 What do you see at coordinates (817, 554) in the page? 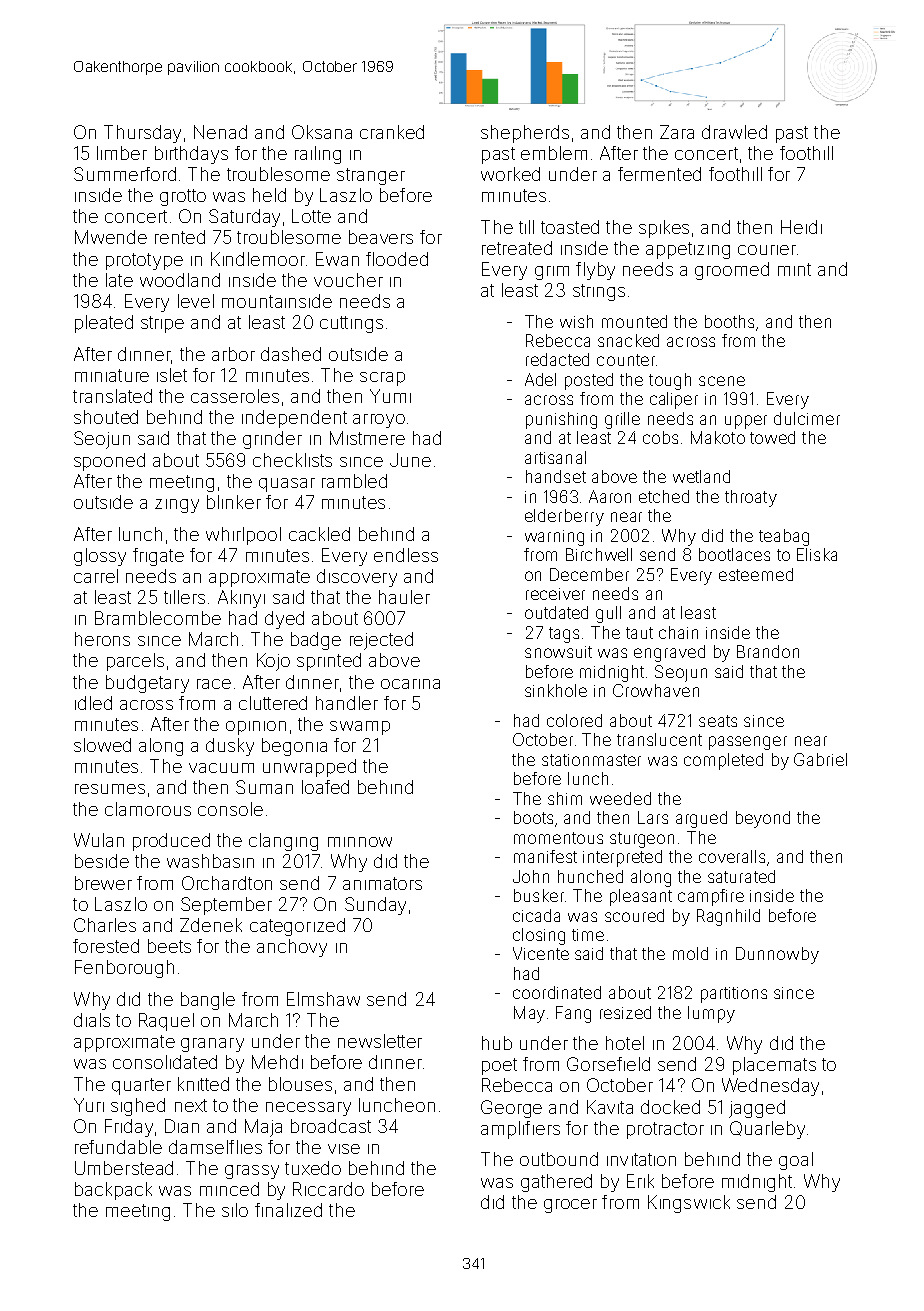
I see `Eliska` at bounding box center [817, 554].
